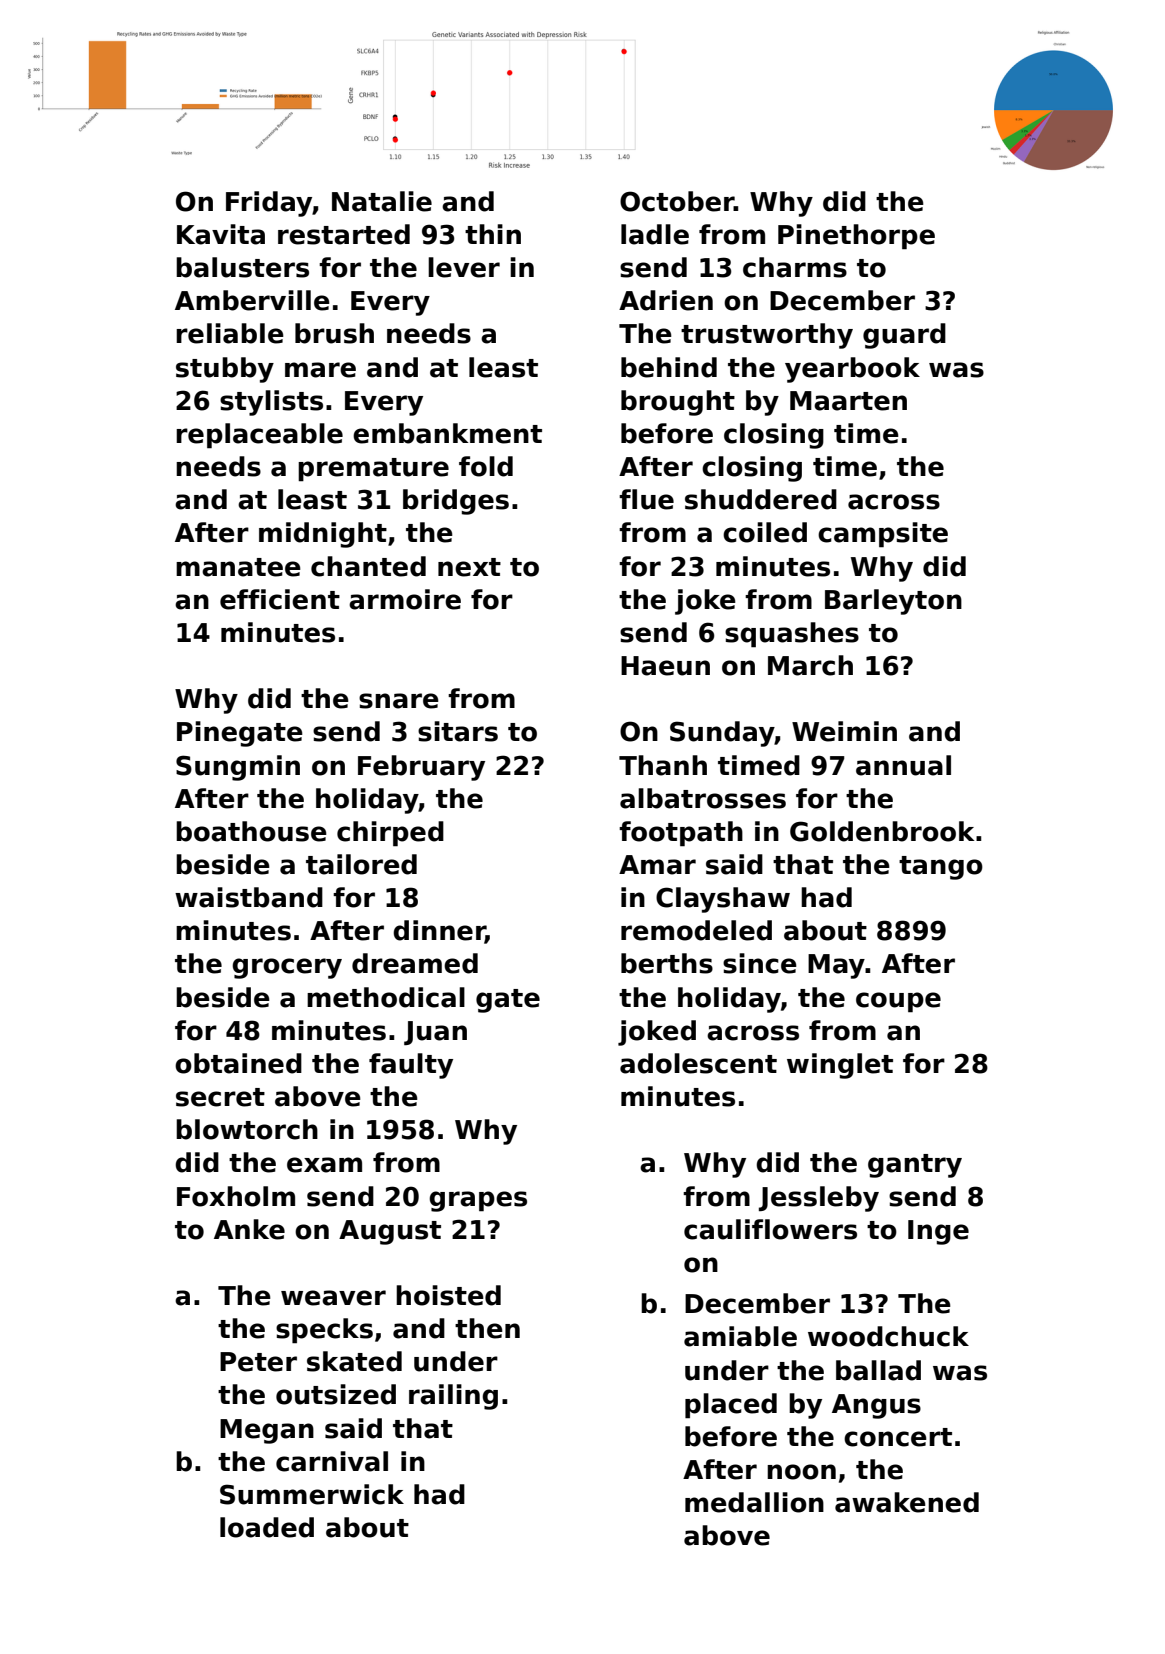  I want to click on Inge, so click(938, 1232).
